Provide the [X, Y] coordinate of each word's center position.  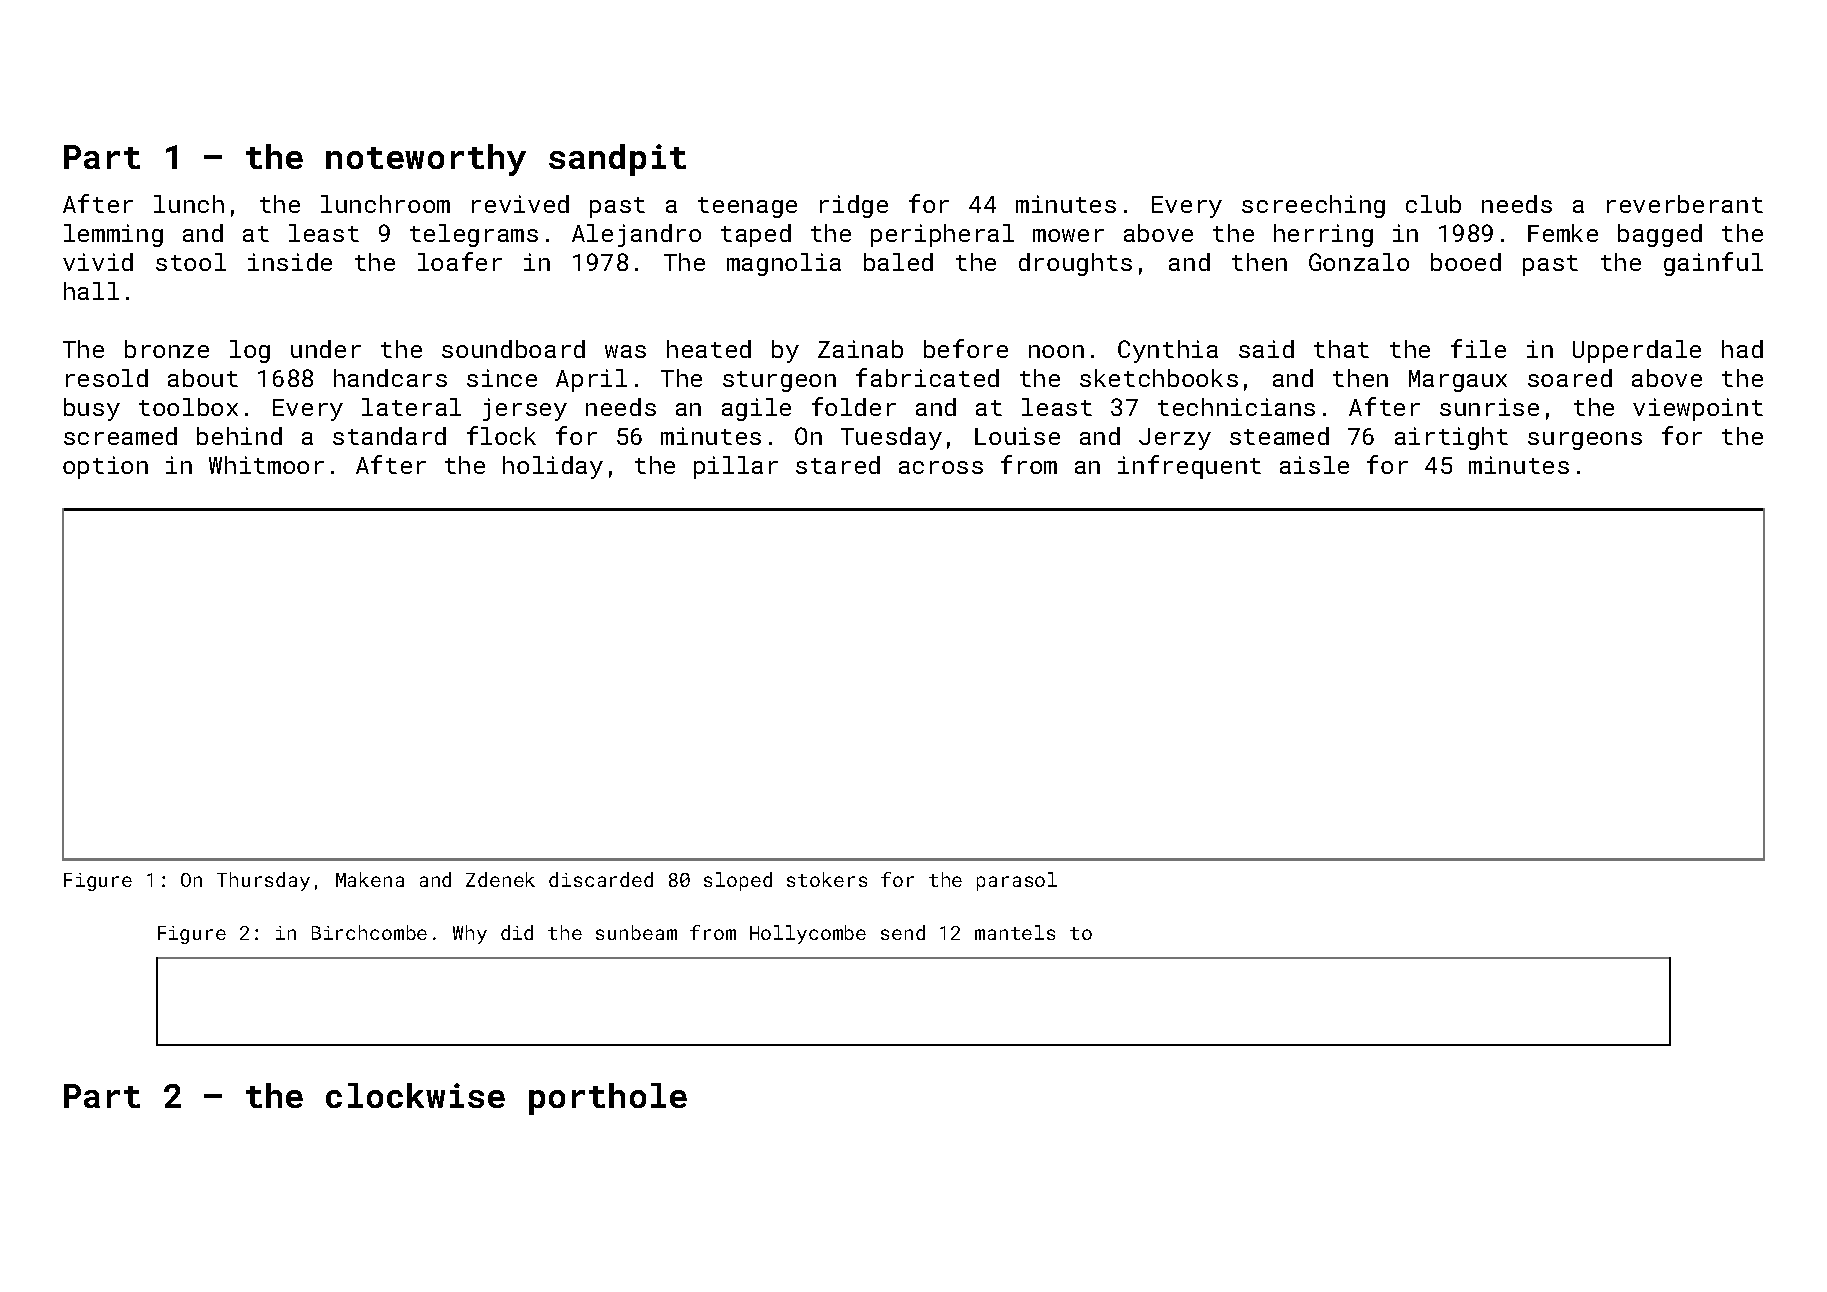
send [903, 932]
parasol [1017, 881]
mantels [1015, 932]
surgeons [1585, 441]
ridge [854, 206]
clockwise [415, 1095]
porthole [608, 1099]
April [591, 380]
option [105, 467]
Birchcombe [369, 932]
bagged [1660, 235]
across [941, 467]
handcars [390, 378]
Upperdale [1637, 351]
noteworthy [426, 160]
